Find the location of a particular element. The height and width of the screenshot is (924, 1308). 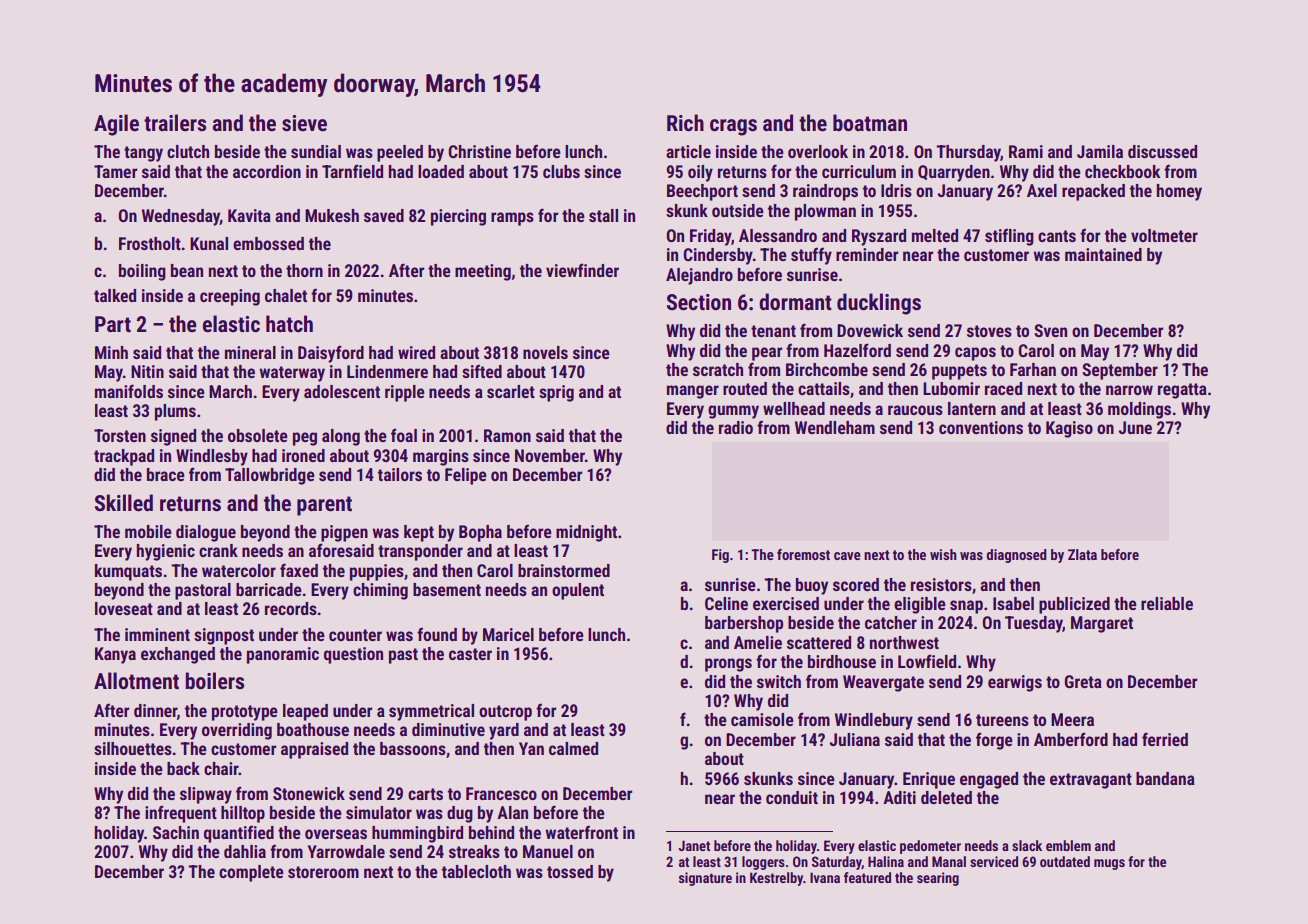

Allotment is located at coordinates (136, 681).
